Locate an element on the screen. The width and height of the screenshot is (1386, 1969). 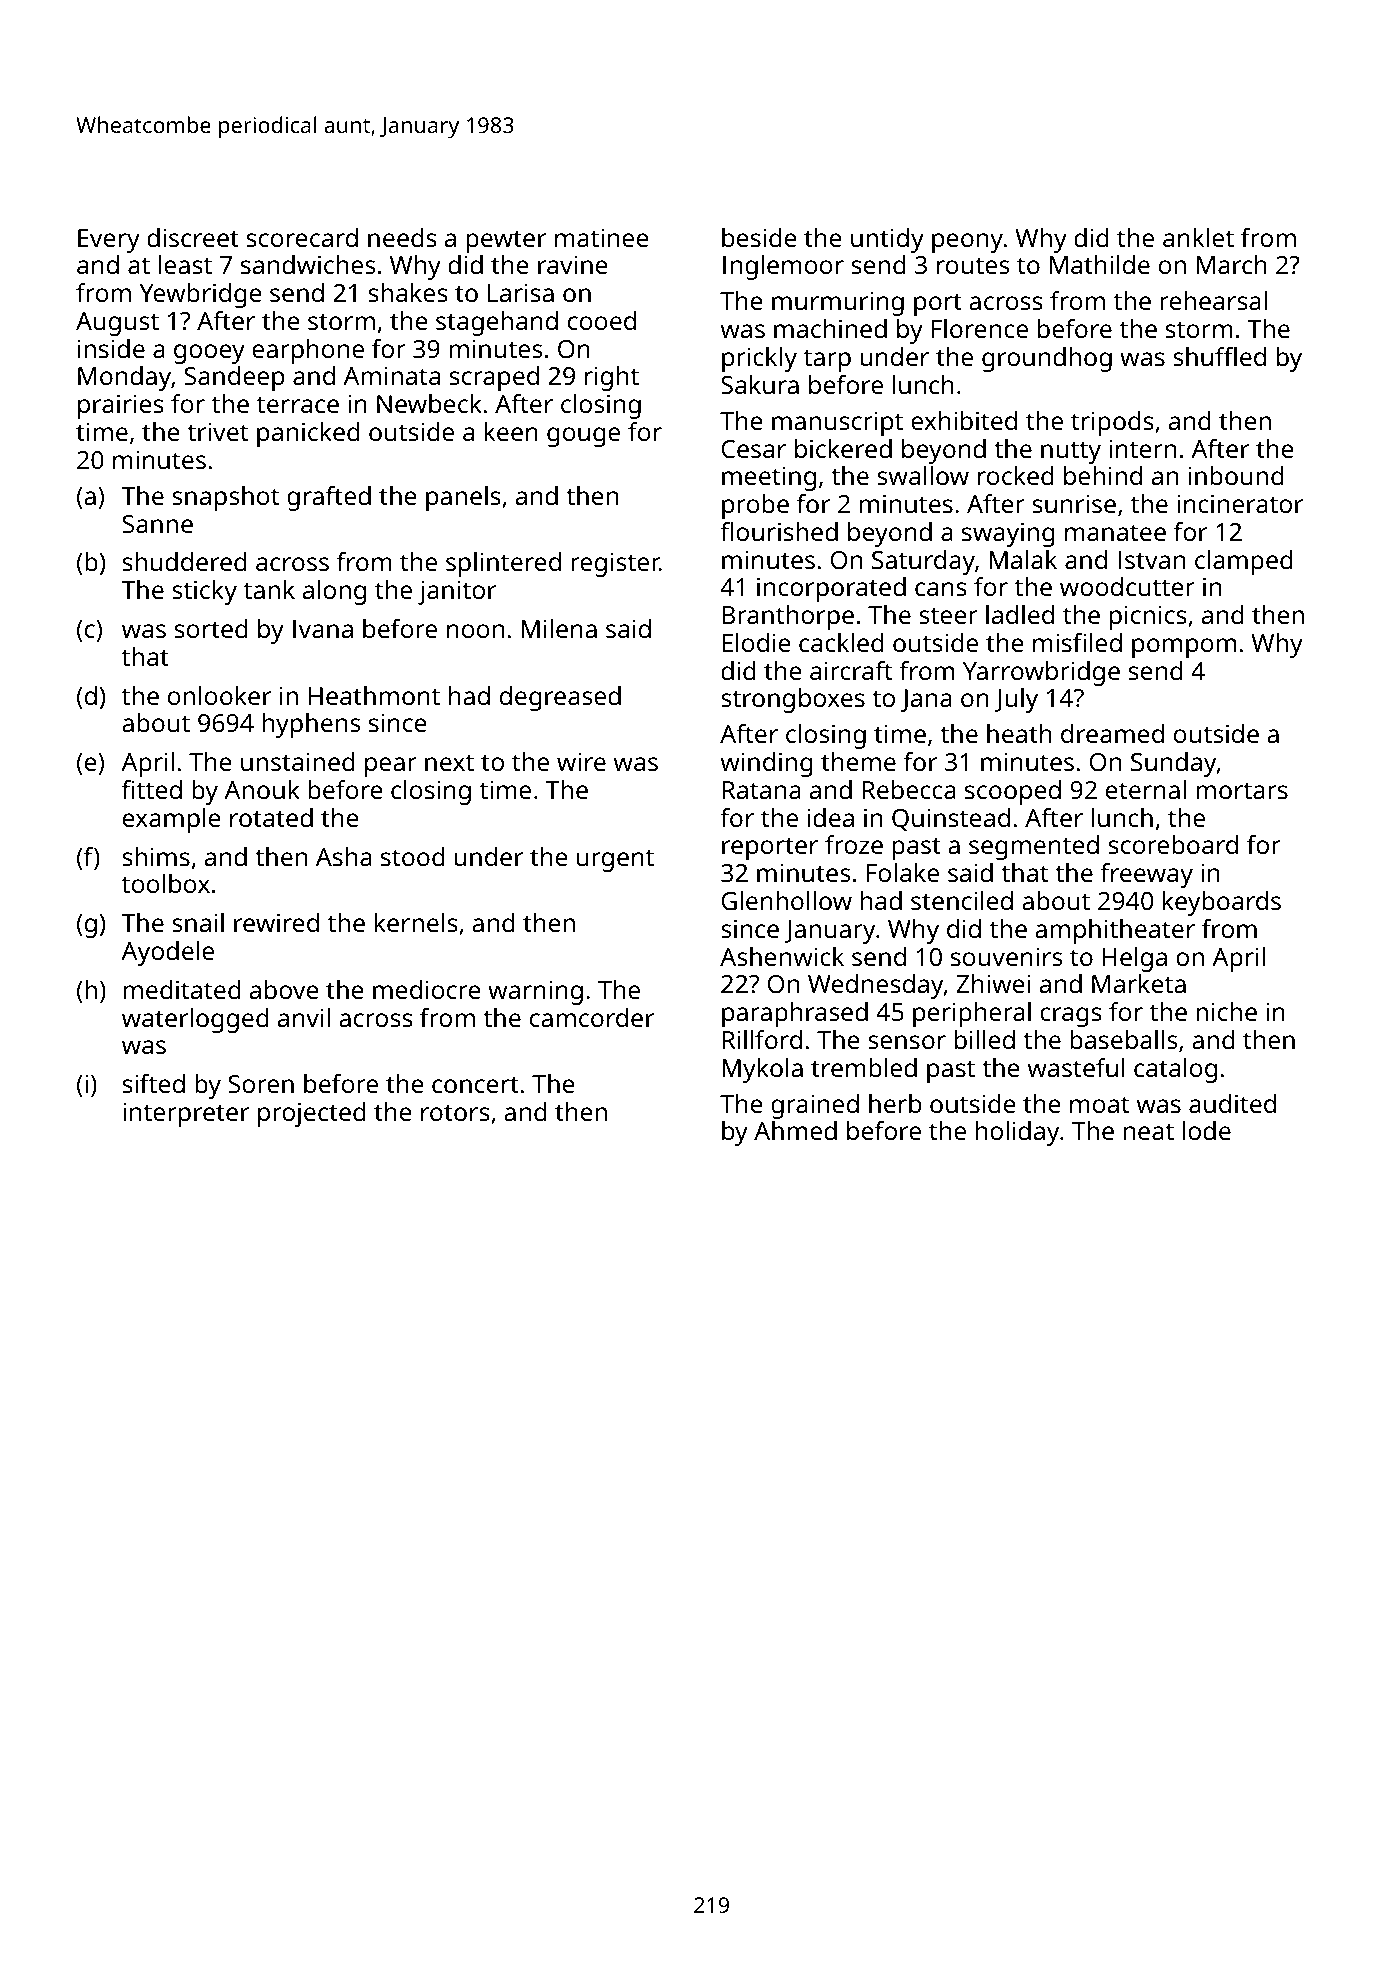
interpreter is located at coordinates (186, 1114).
